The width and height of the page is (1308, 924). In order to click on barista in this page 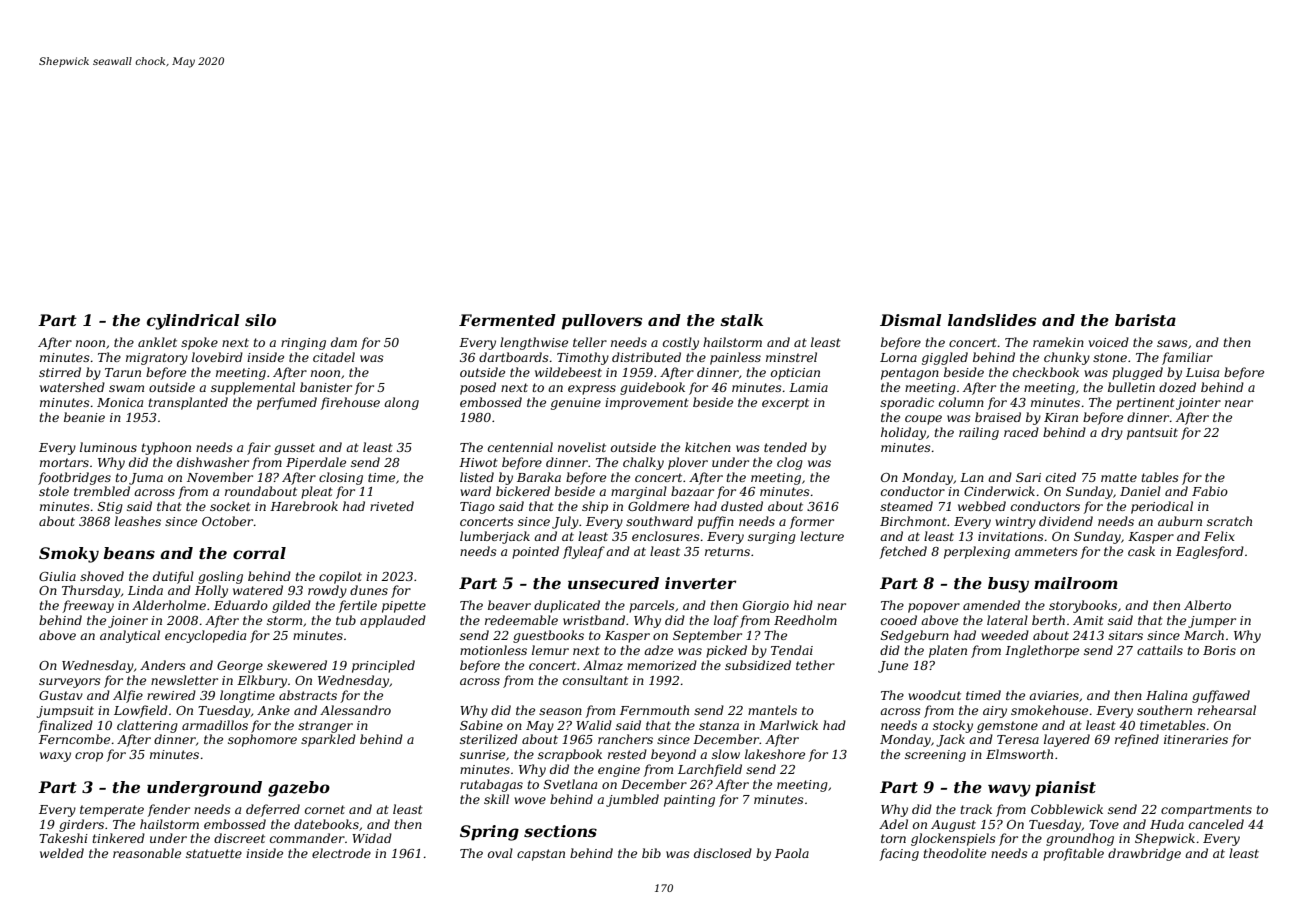, I will do `click(1145, 320)`.
